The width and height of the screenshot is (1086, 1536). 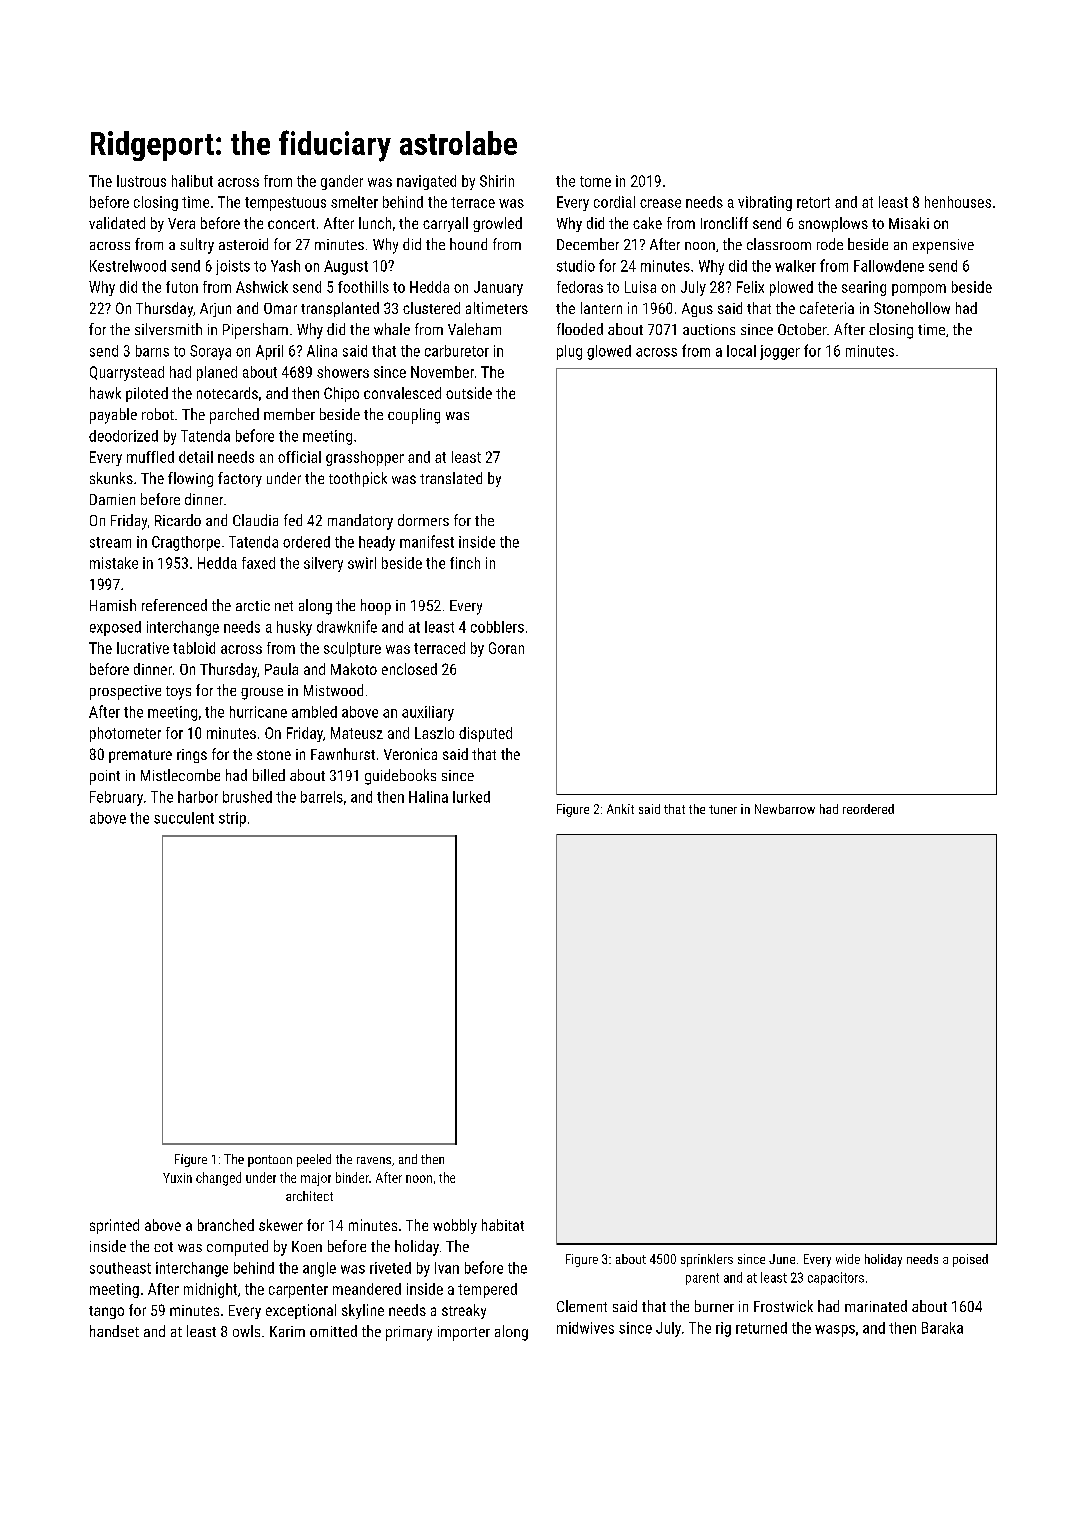 What do you see at coordinates (506, 648) in the screenshot?
I see `Goran` at bounding box center [506, 648].
